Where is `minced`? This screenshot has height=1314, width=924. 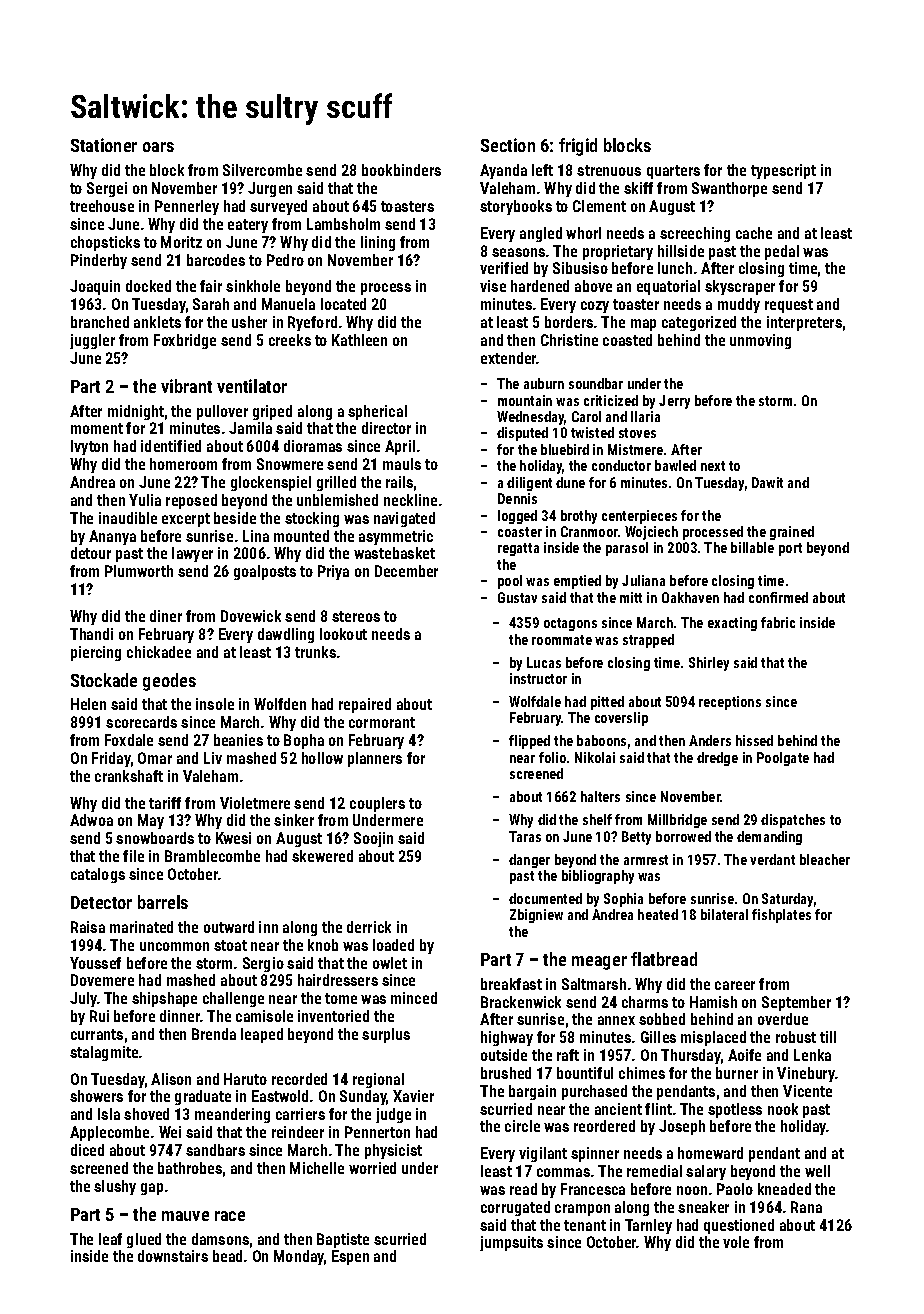
minced is located at coordinates (414, 998).
